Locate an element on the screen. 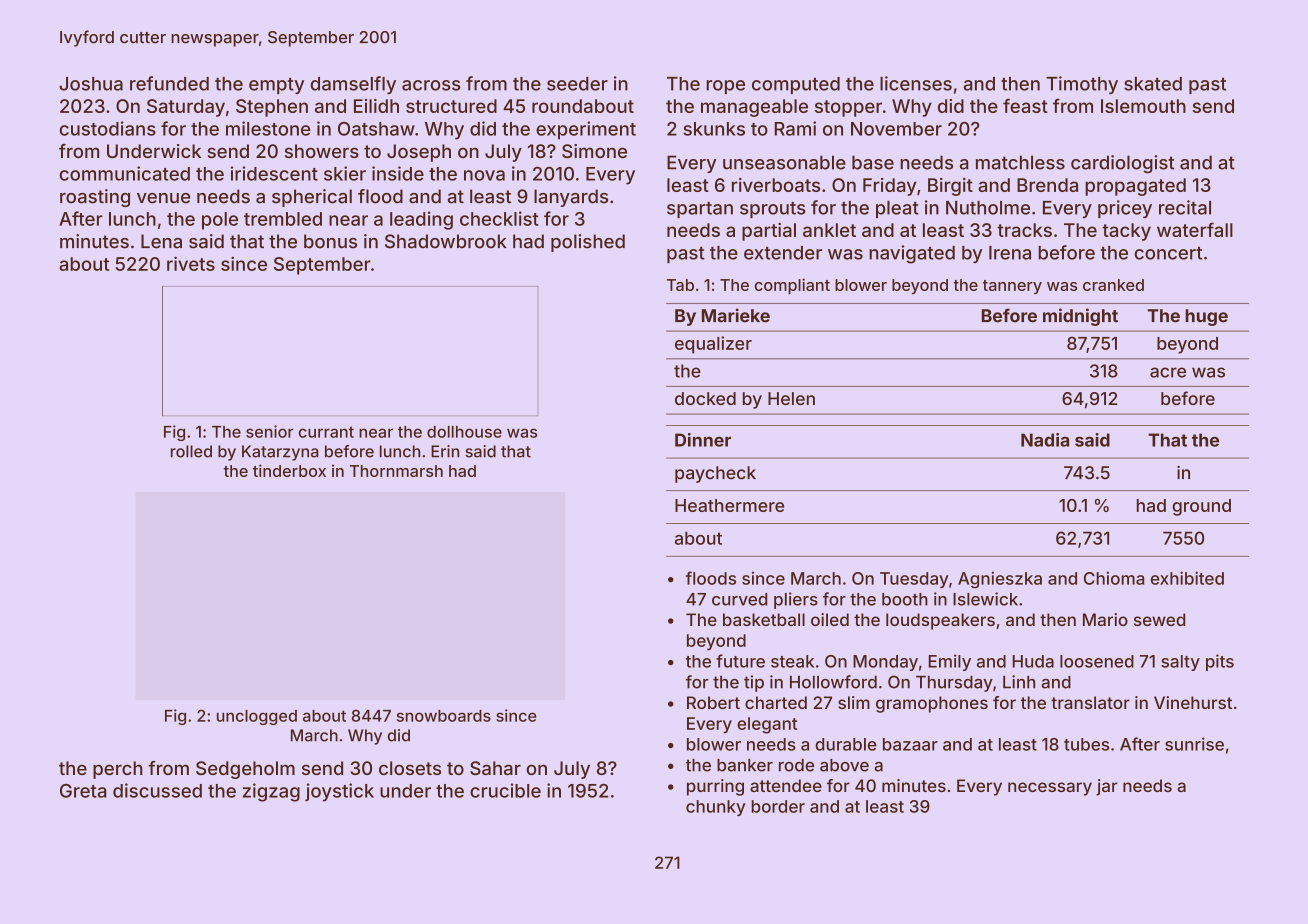 The height and width of the screenshot is (924, 1308). rope is located at coordinates (725, 87).
